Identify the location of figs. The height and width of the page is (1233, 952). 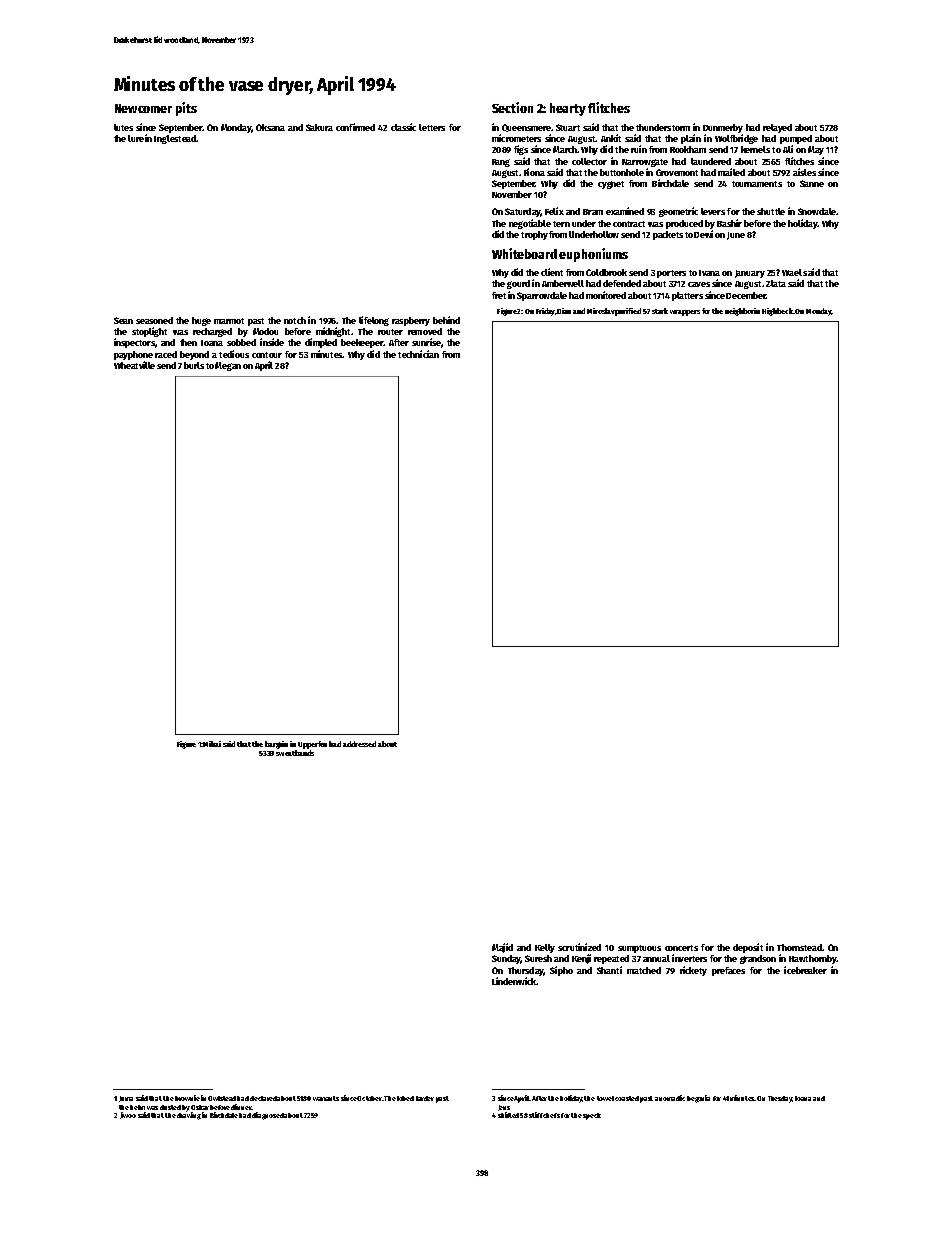
(521, 150).
